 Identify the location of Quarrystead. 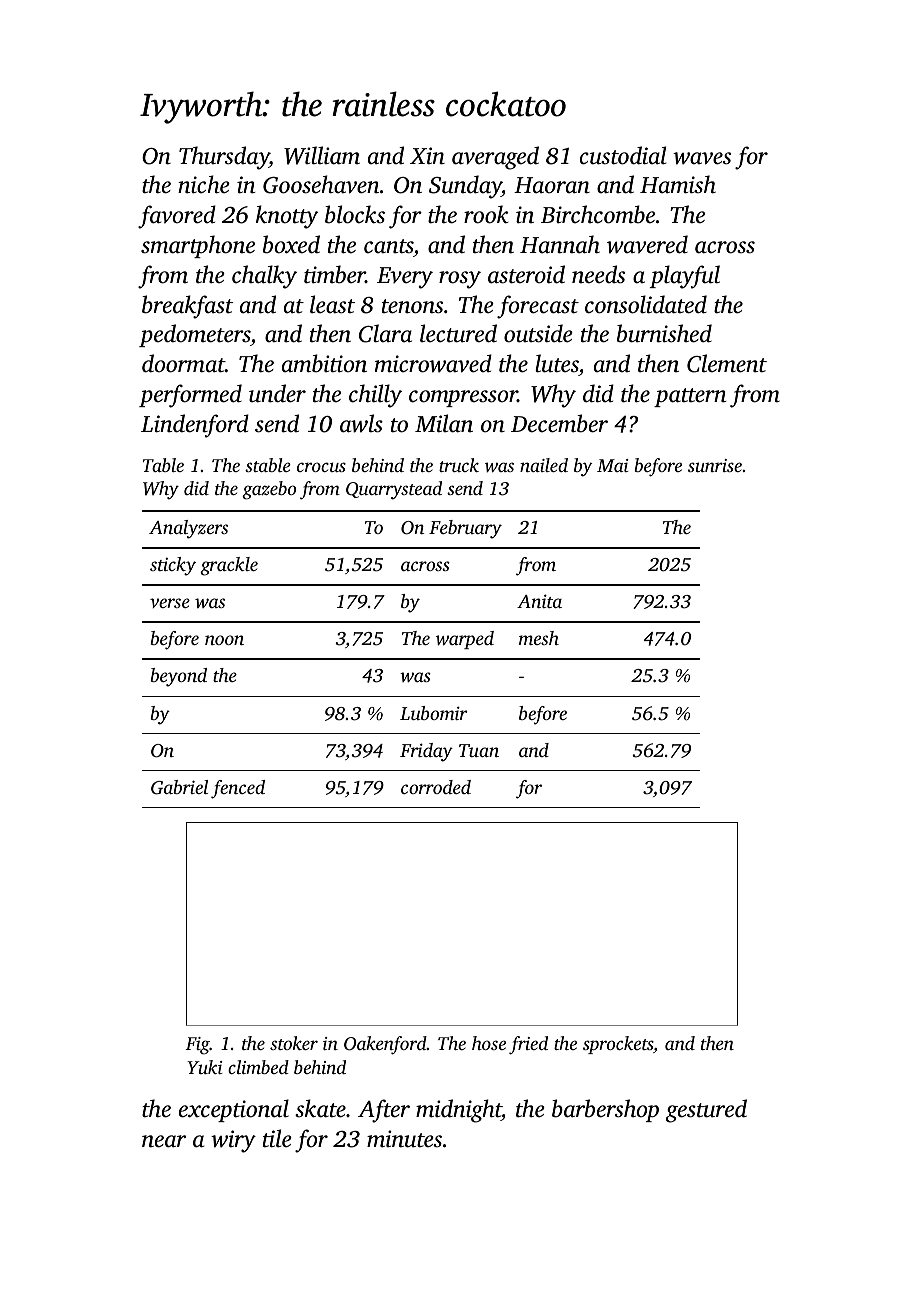
(394, 490).
